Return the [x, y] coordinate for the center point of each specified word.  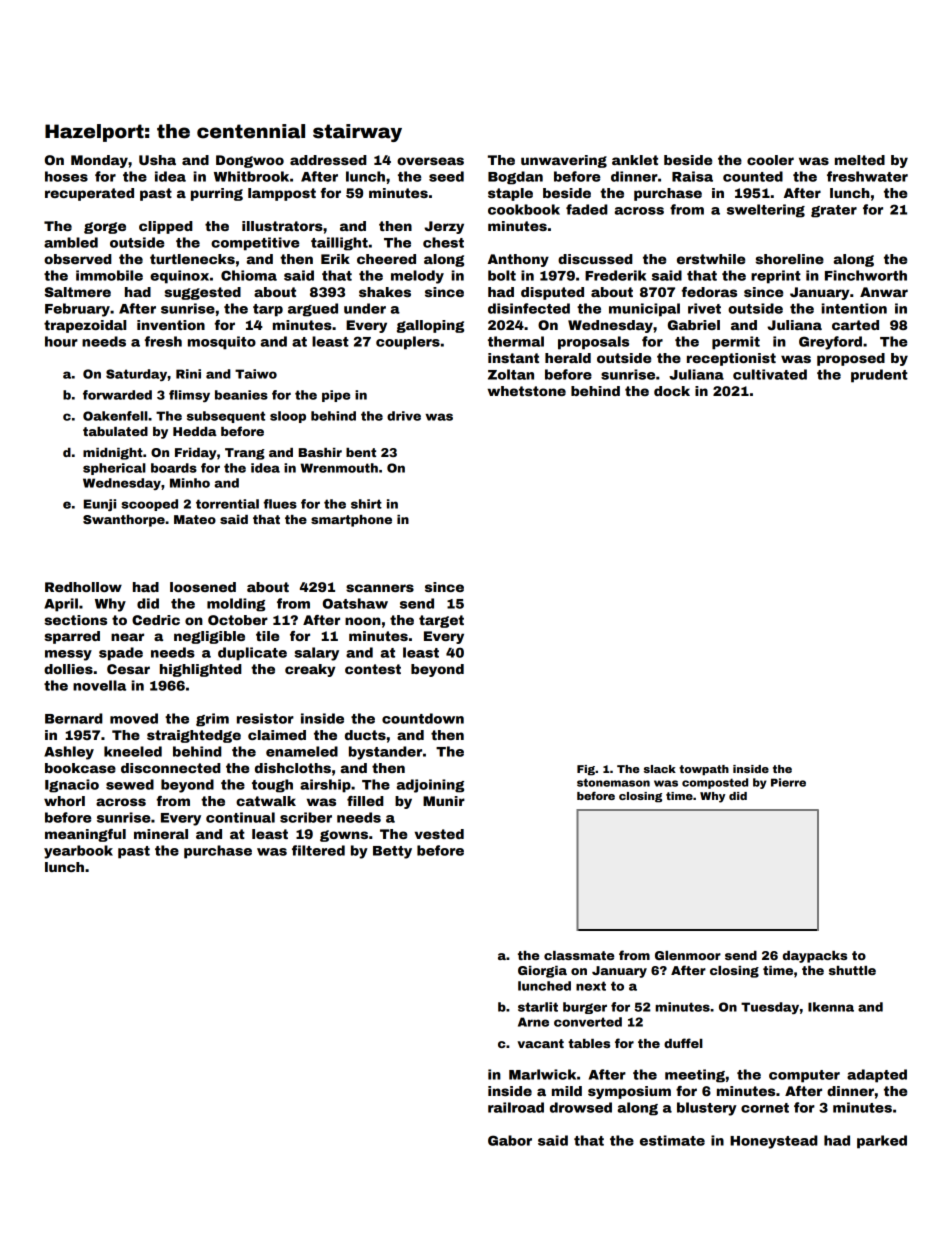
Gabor [510, 1140]
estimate [672, 1140]
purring [217, 194]
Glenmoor [688, 955]
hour [61, 341]
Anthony [518, 260]
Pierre [788, 782]
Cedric [156, 620]
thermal [516, 341]
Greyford [830, 343]
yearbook [78, 852]
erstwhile [711, 259]
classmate [579, 955]
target [441, 621]
